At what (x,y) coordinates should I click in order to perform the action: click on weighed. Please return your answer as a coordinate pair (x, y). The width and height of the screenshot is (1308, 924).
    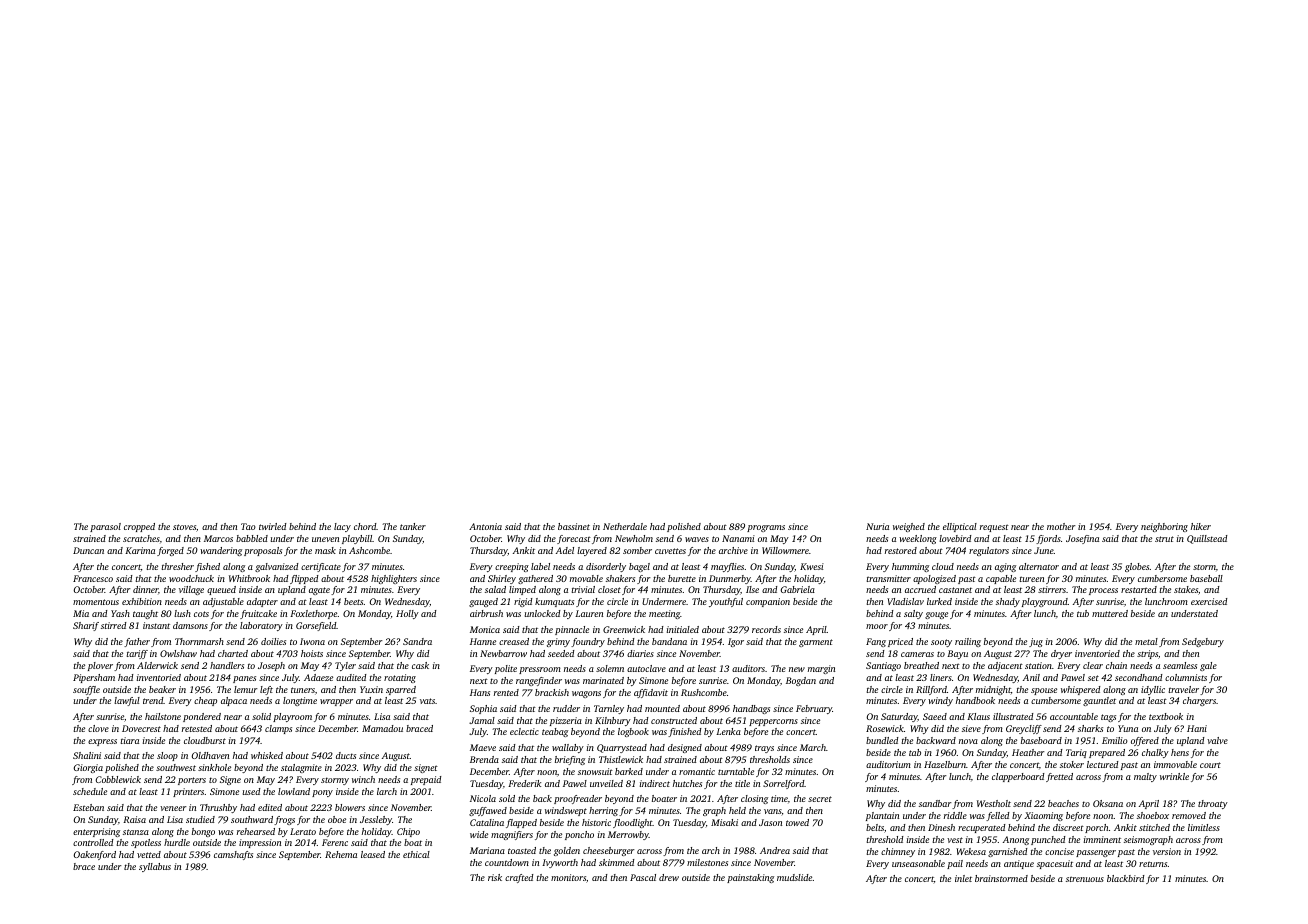
    Looking at the image, I should click on (909, 527).
